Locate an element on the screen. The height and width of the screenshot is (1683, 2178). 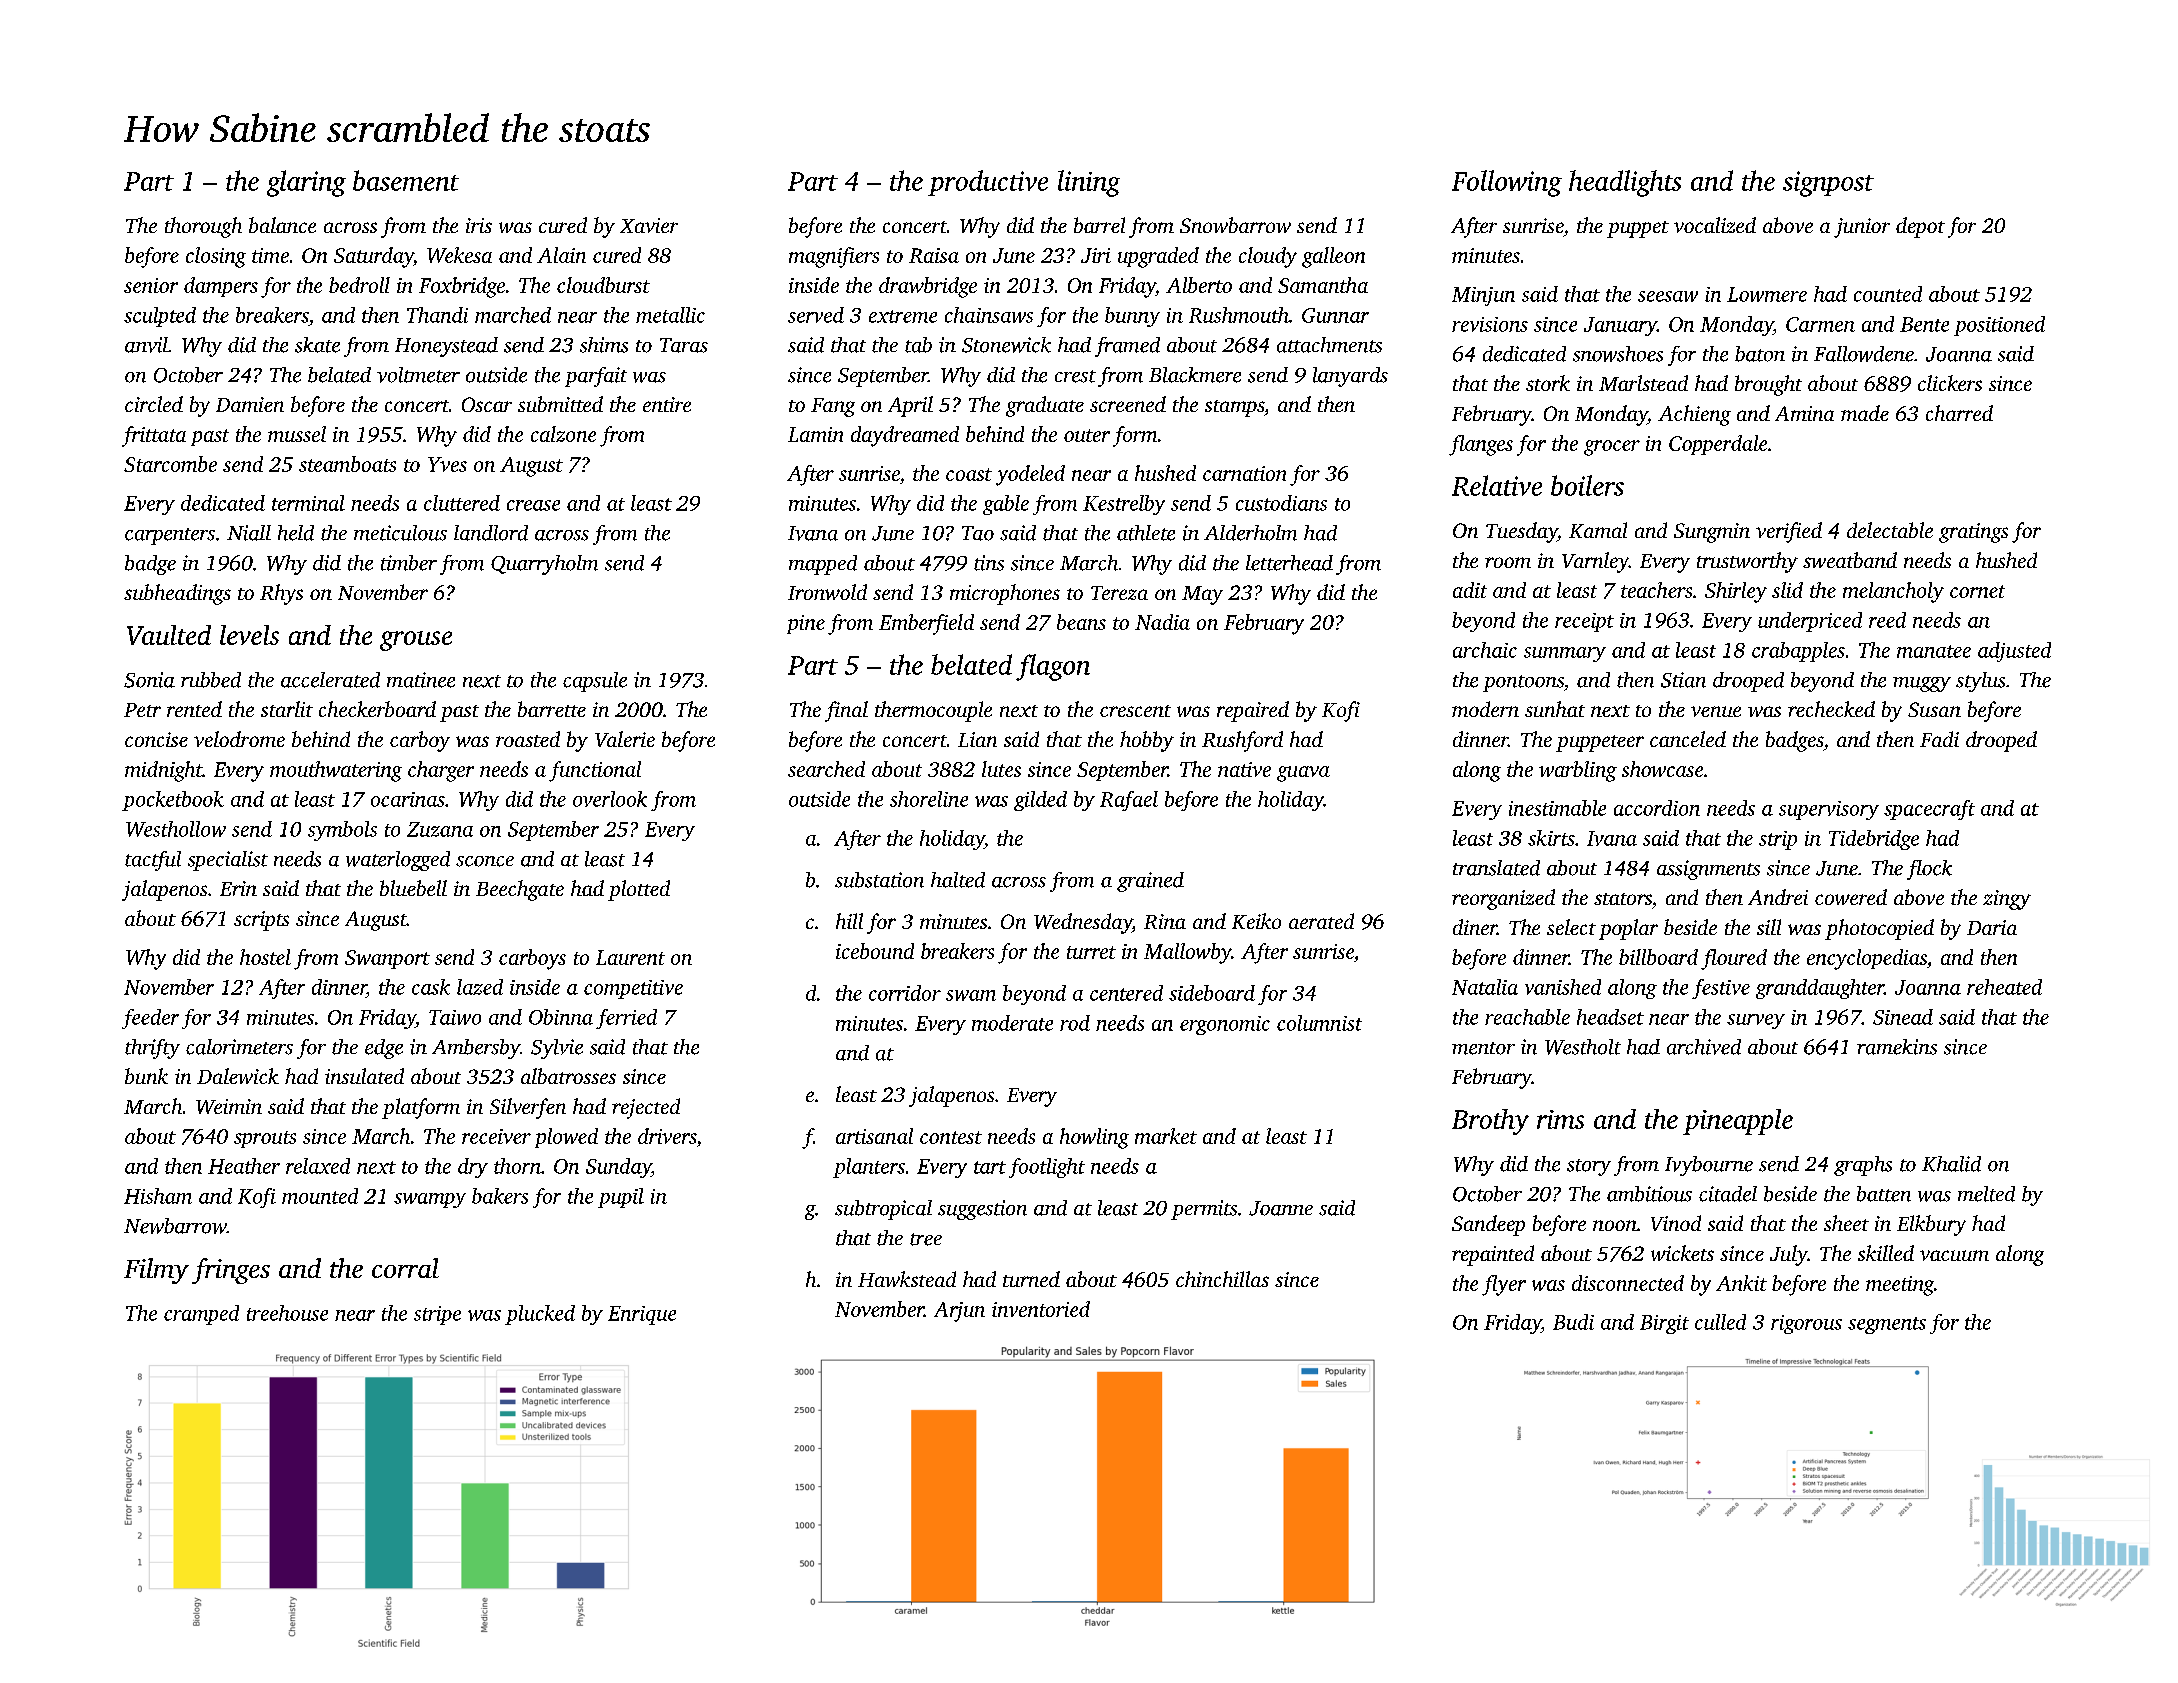
productive is located at coordinates (988, 183).
